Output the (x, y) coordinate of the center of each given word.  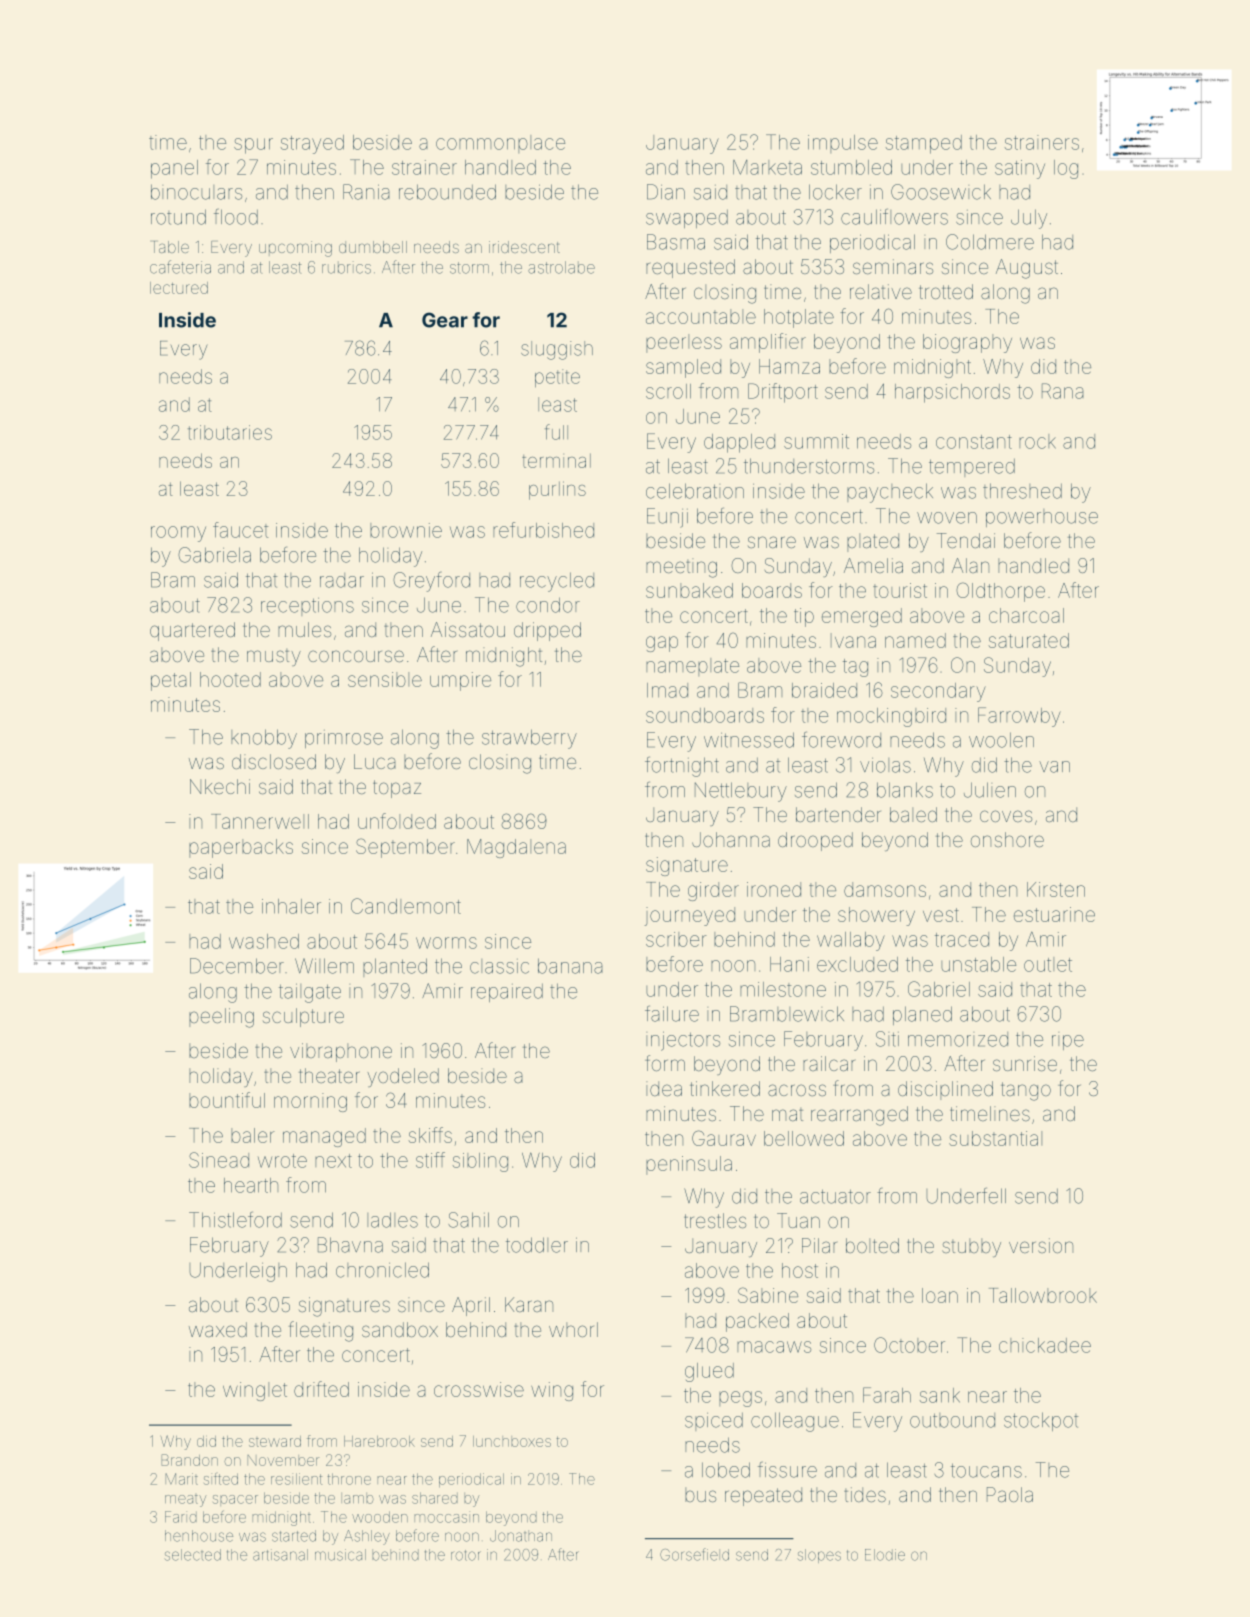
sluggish (557, 350)
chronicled (382, 1270)
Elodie (885, 1555)
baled (913, 814)
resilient (296, 1479)
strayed (312, 144)
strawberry (529, 739)
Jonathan (521, 1536)
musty (274, 657)
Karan (529, 1304)
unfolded (397, 821)
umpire (460, 681)
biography (967, 343)
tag (855, 668)
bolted (872, 1245)
